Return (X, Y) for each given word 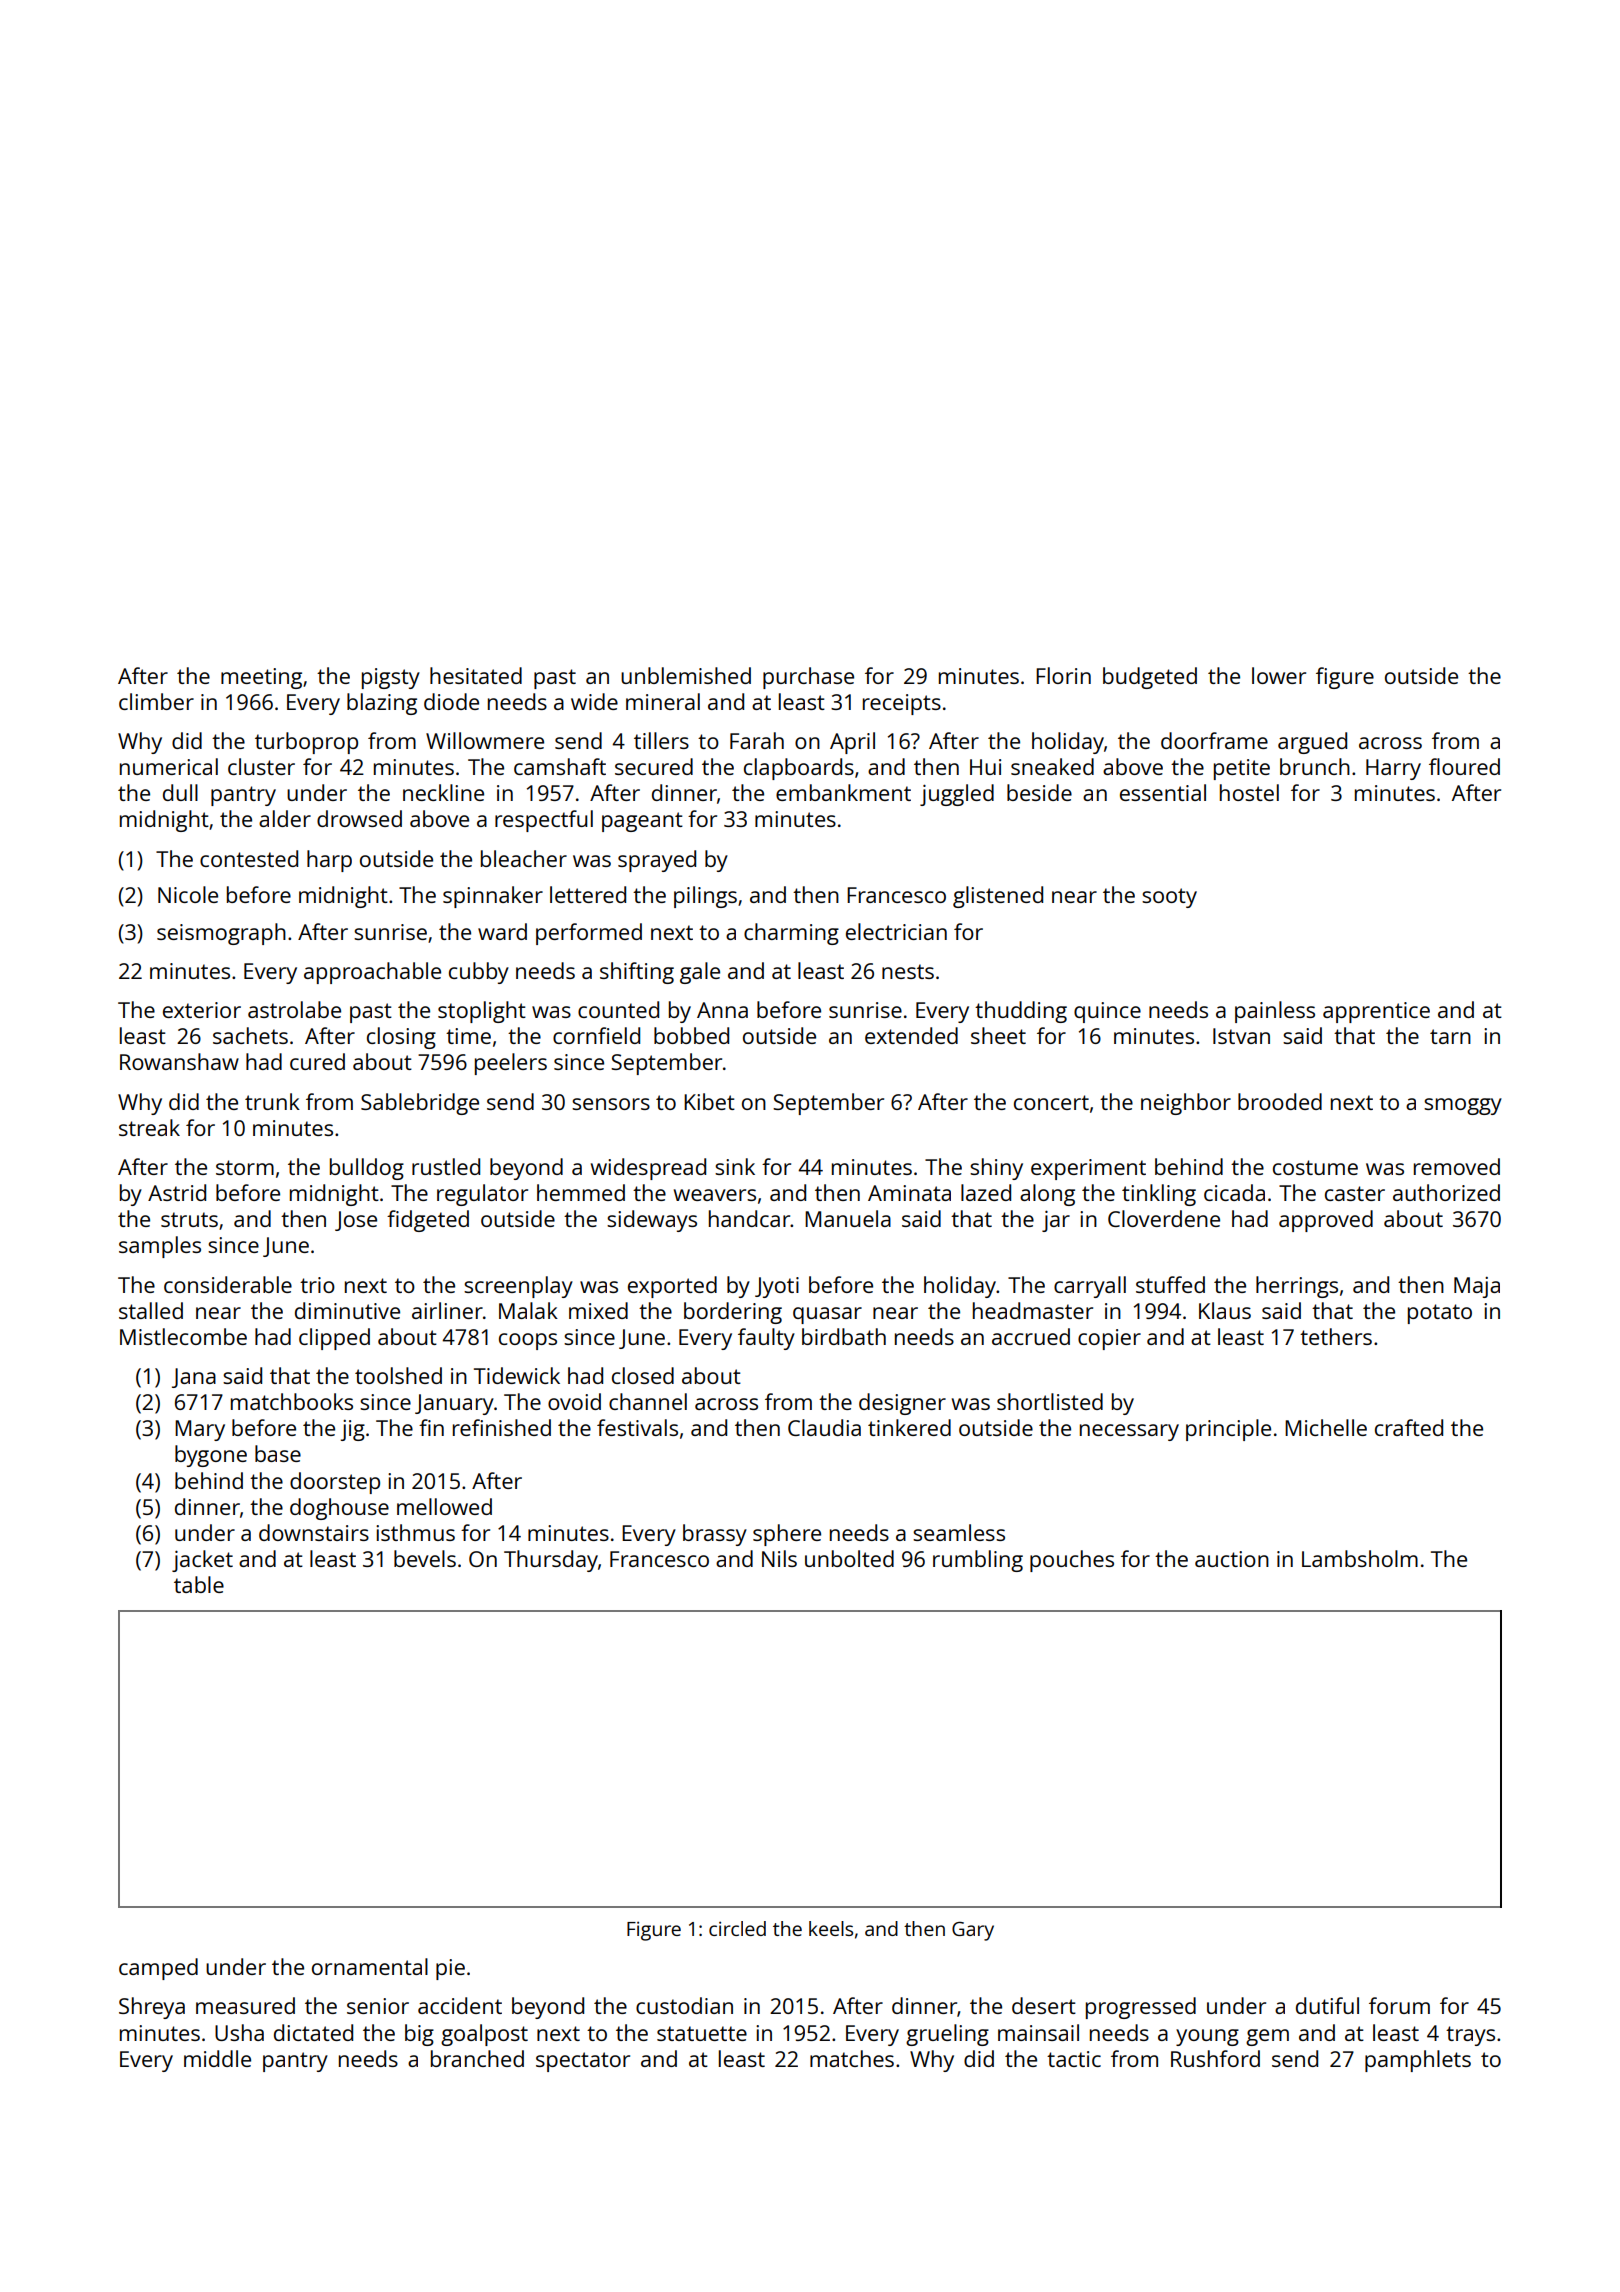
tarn (1450, 1036)
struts (189, 1219)
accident (460, 2005)
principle (1228, 1430)
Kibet (709, 1101)
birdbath (844, 1336)
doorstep (335, 1483)
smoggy (1463, 1106)
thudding (1021, 1012)
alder (285, 818)
